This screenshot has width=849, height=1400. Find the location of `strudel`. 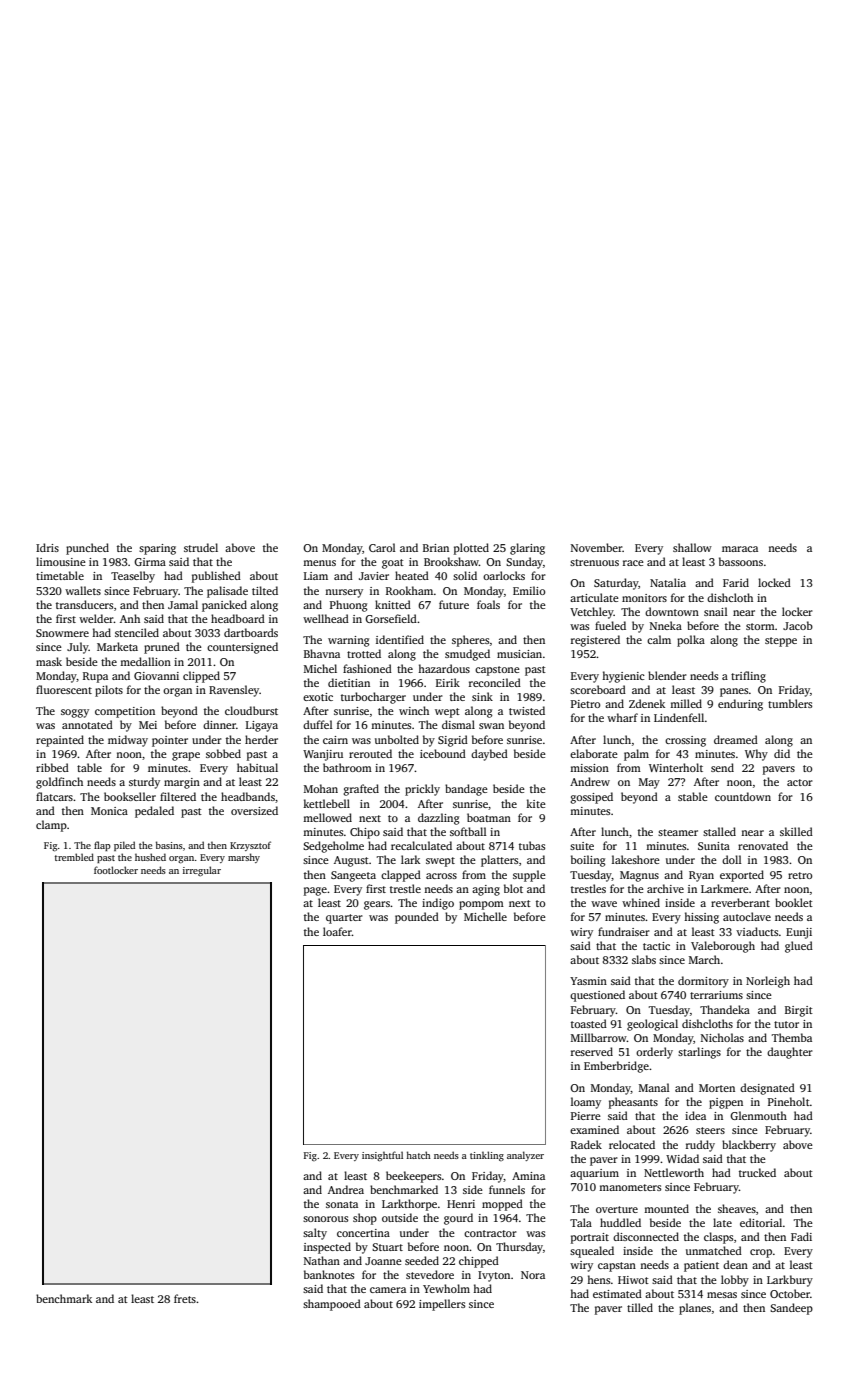

strudel is located at coordinates (201, 547).
